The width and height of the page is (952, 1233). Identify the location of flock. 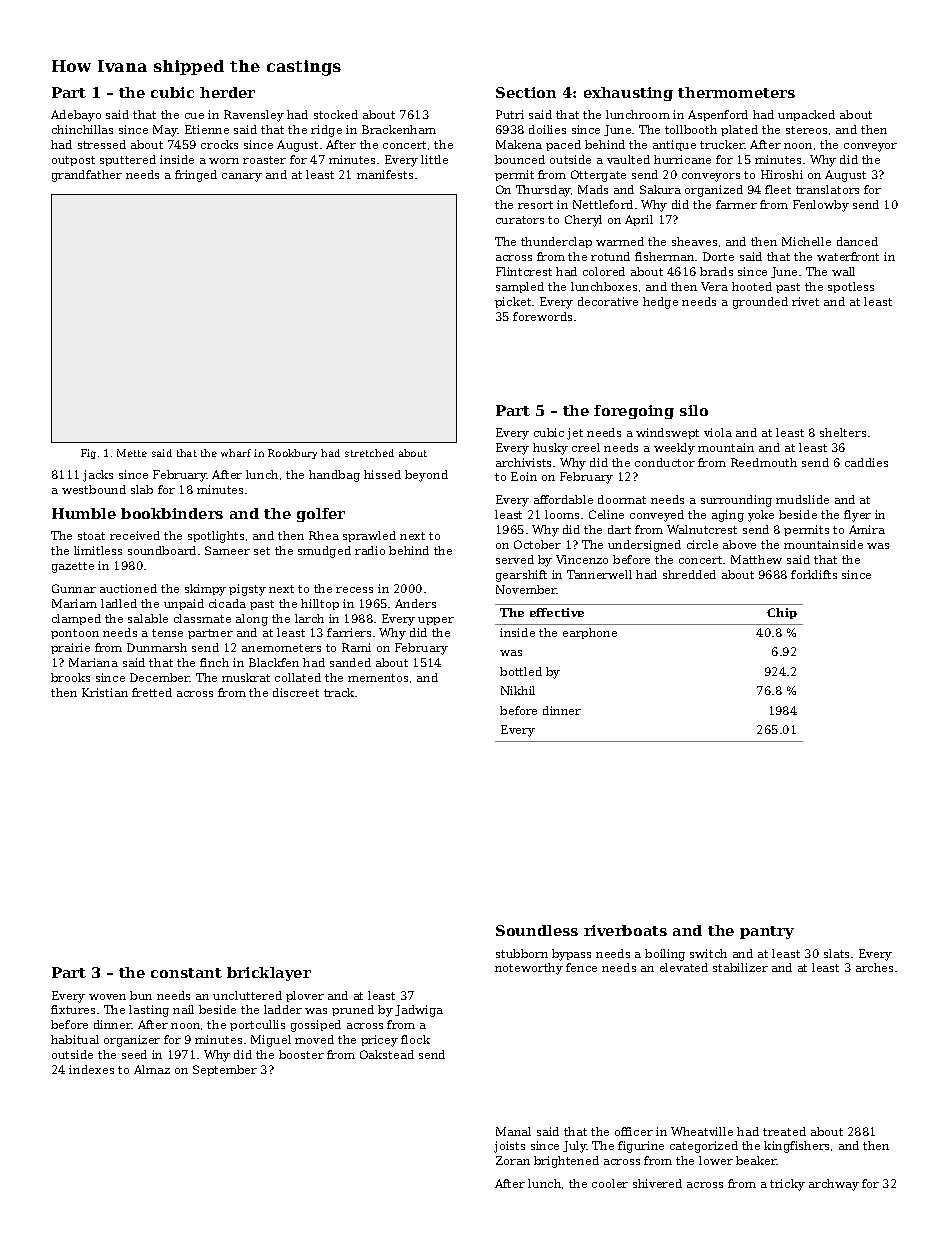
(415, 1039).
